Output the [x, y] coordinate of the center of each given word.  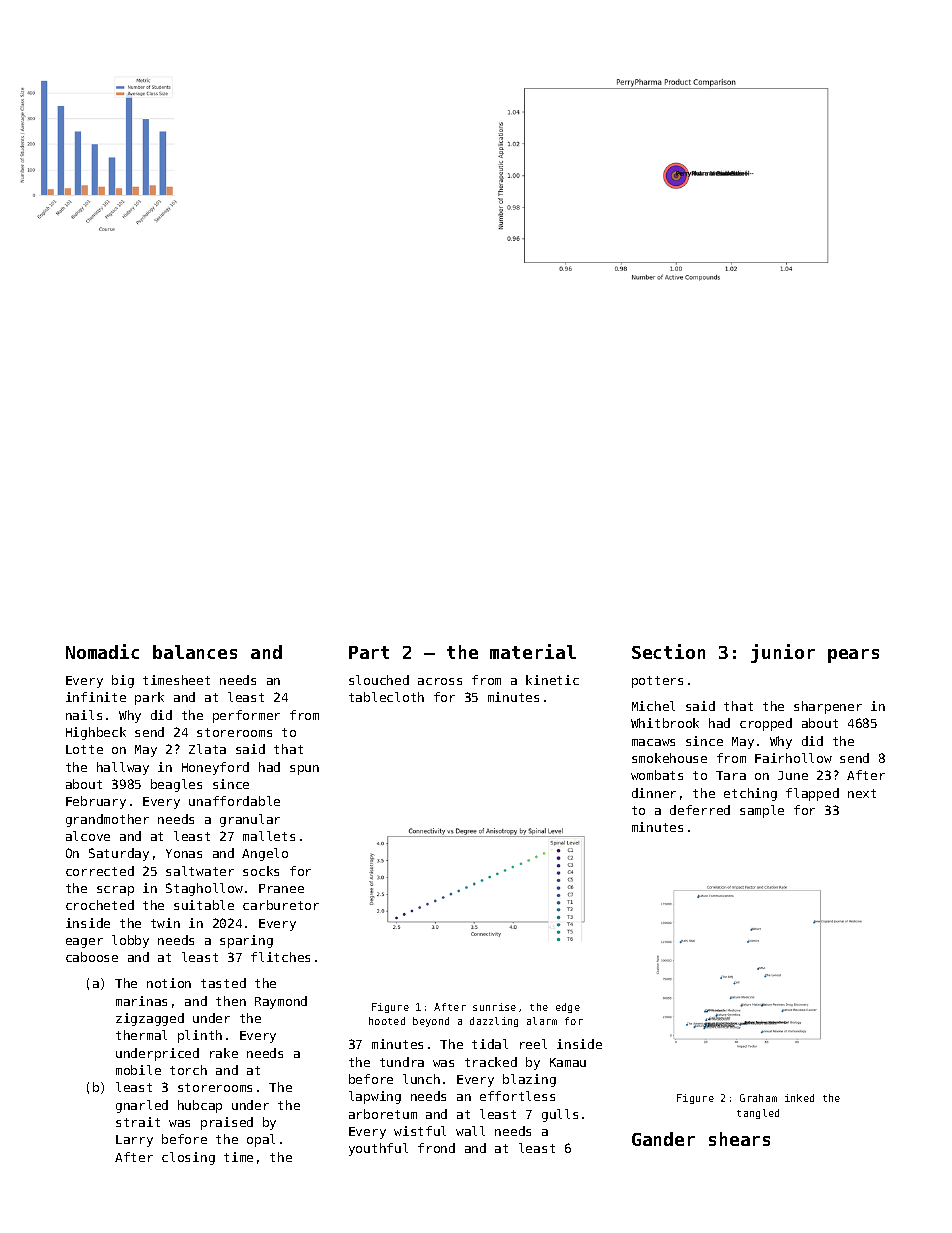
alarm [542, 1021]
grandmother [107, 820]
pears [853, 656]
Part [369, 652]
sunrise [494, 1007]
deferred [700, 810]
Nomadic [102, 651]
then [231, 1001]
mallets [269, 836]
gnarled [142, 1106]
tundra [402, 1062]
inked [799, 1098]
